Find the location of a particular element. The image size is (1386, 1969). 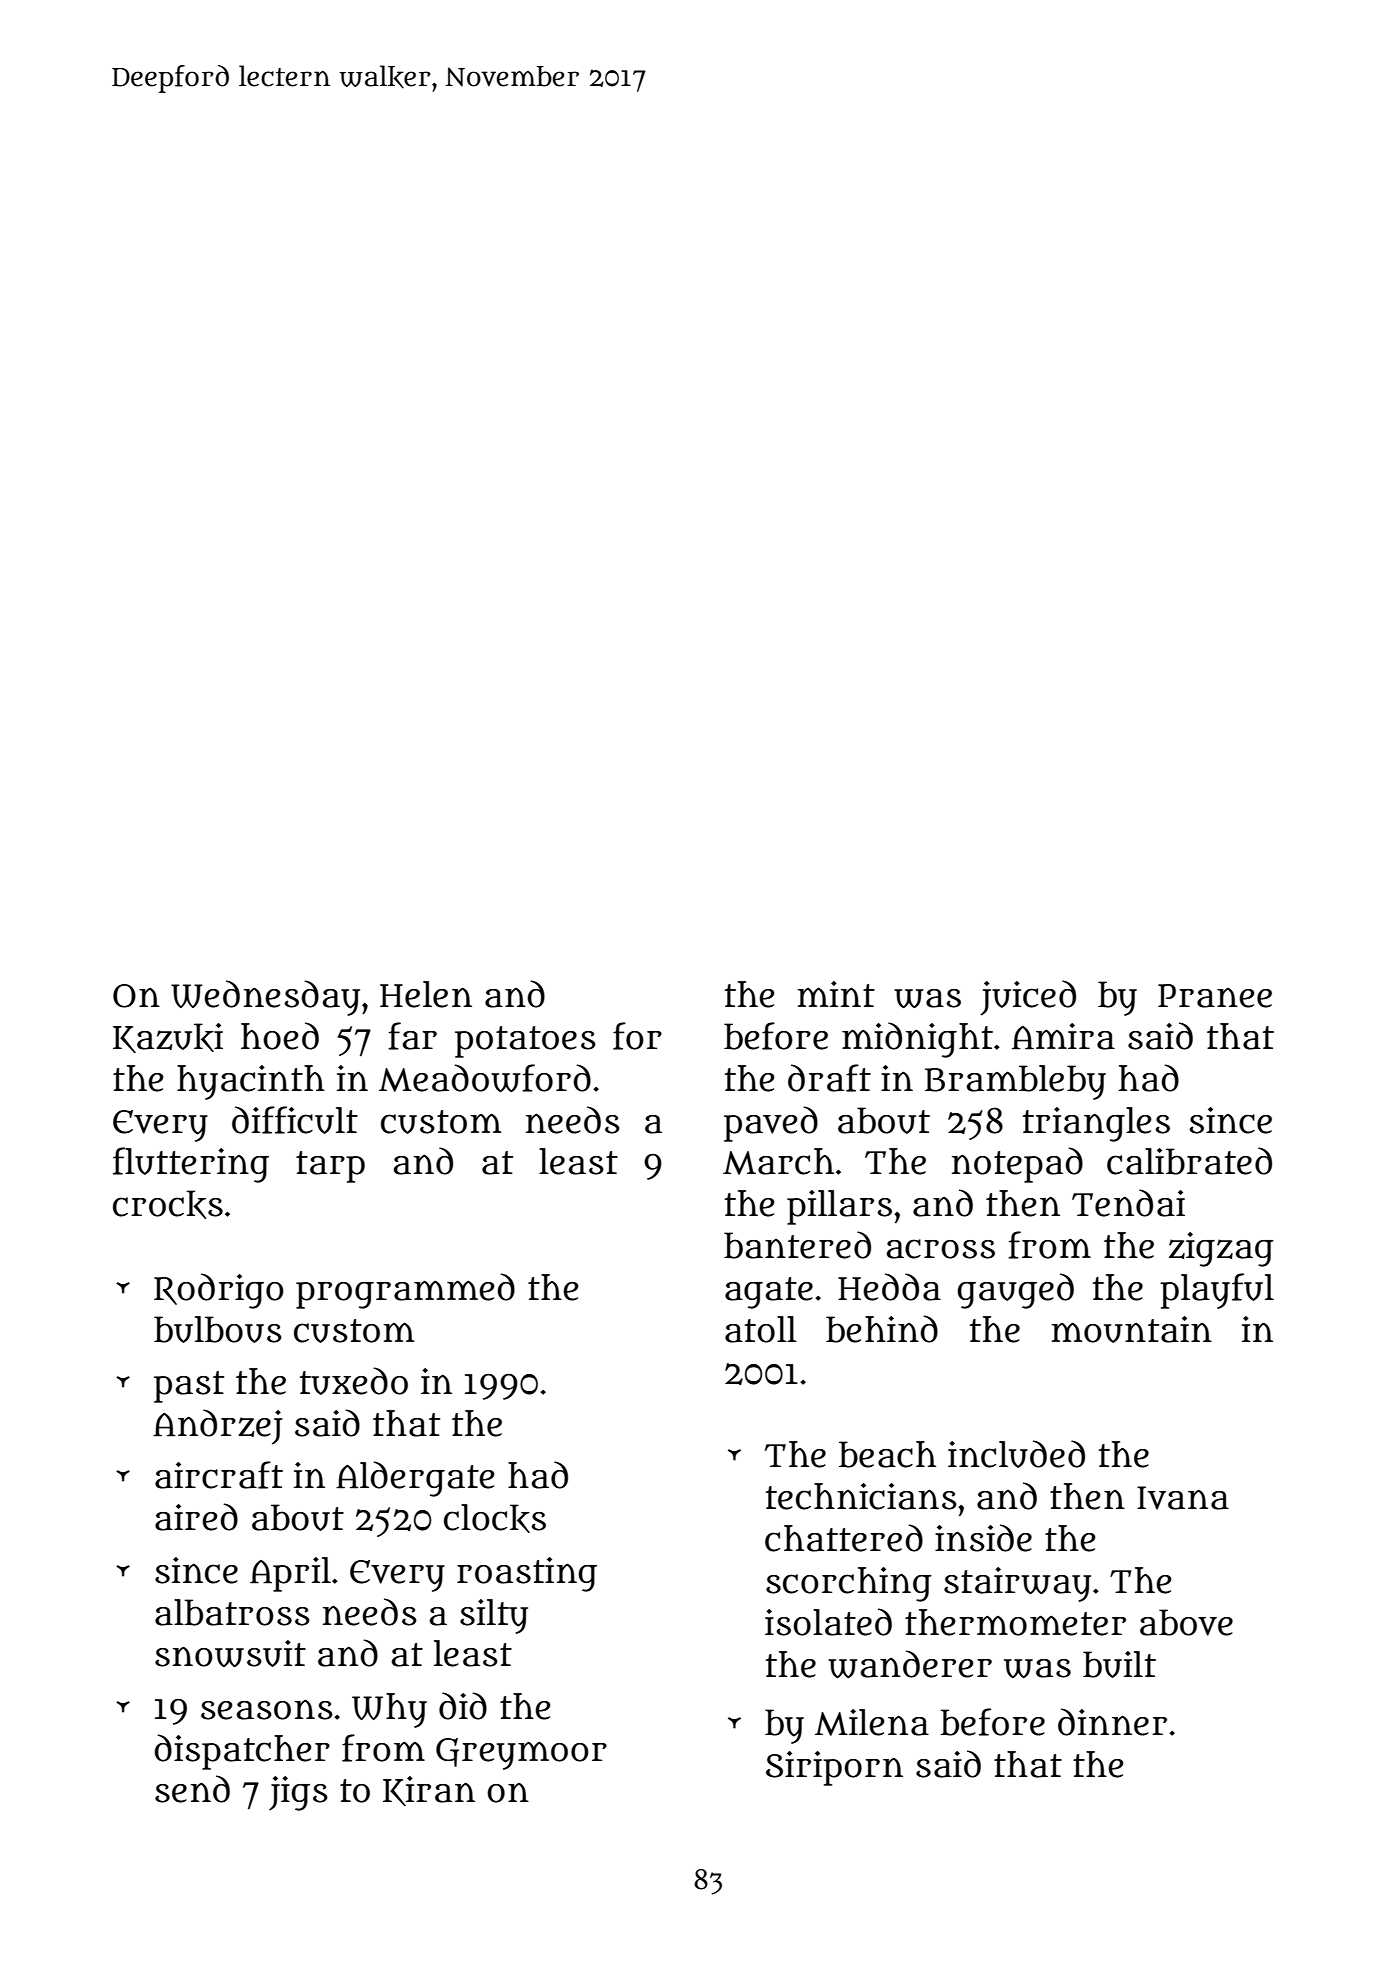

Pranee is located at coordinates (1215, 996).
